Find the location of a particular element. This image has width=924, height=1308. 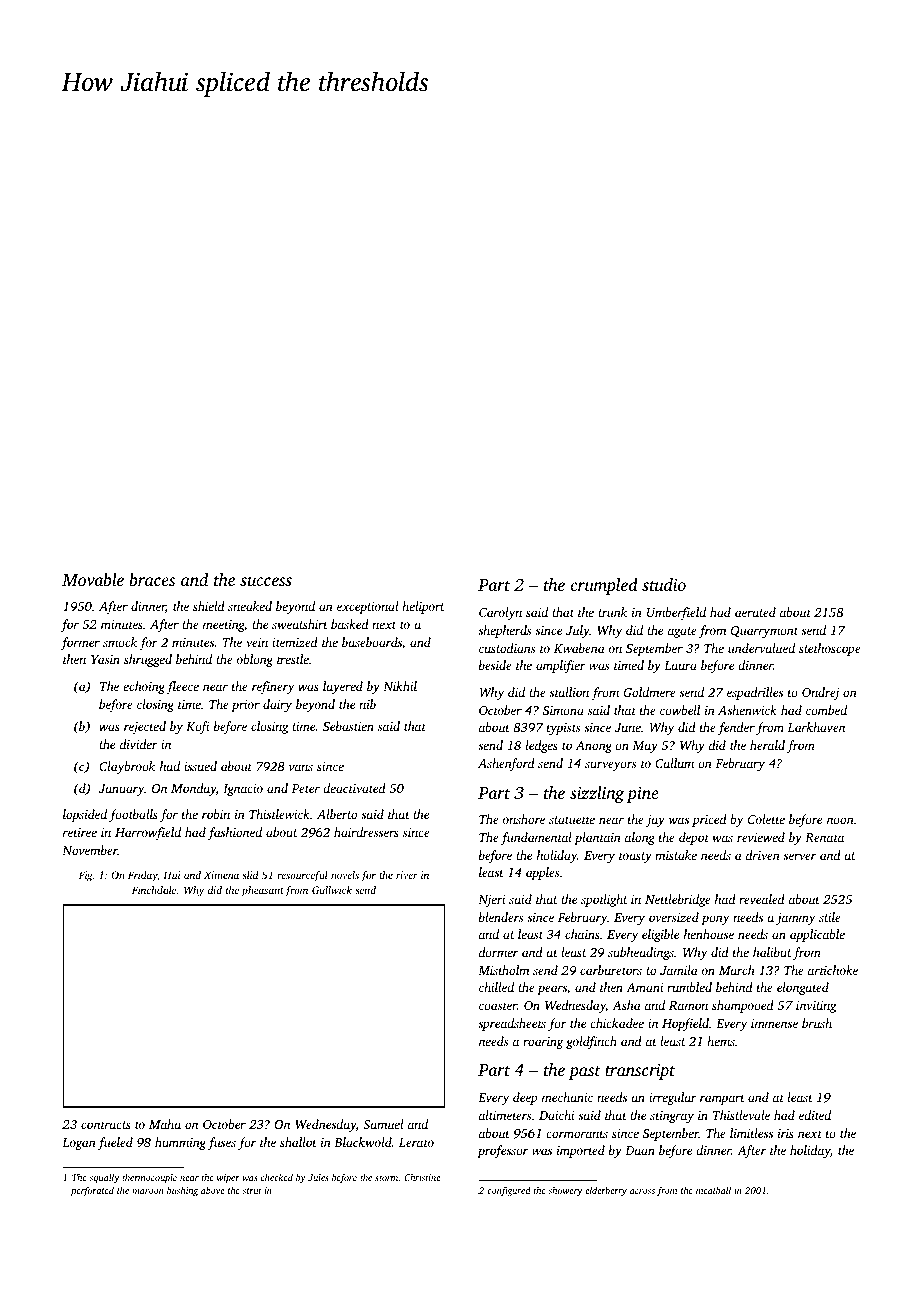

above is located at coordinates (212, 1190).
